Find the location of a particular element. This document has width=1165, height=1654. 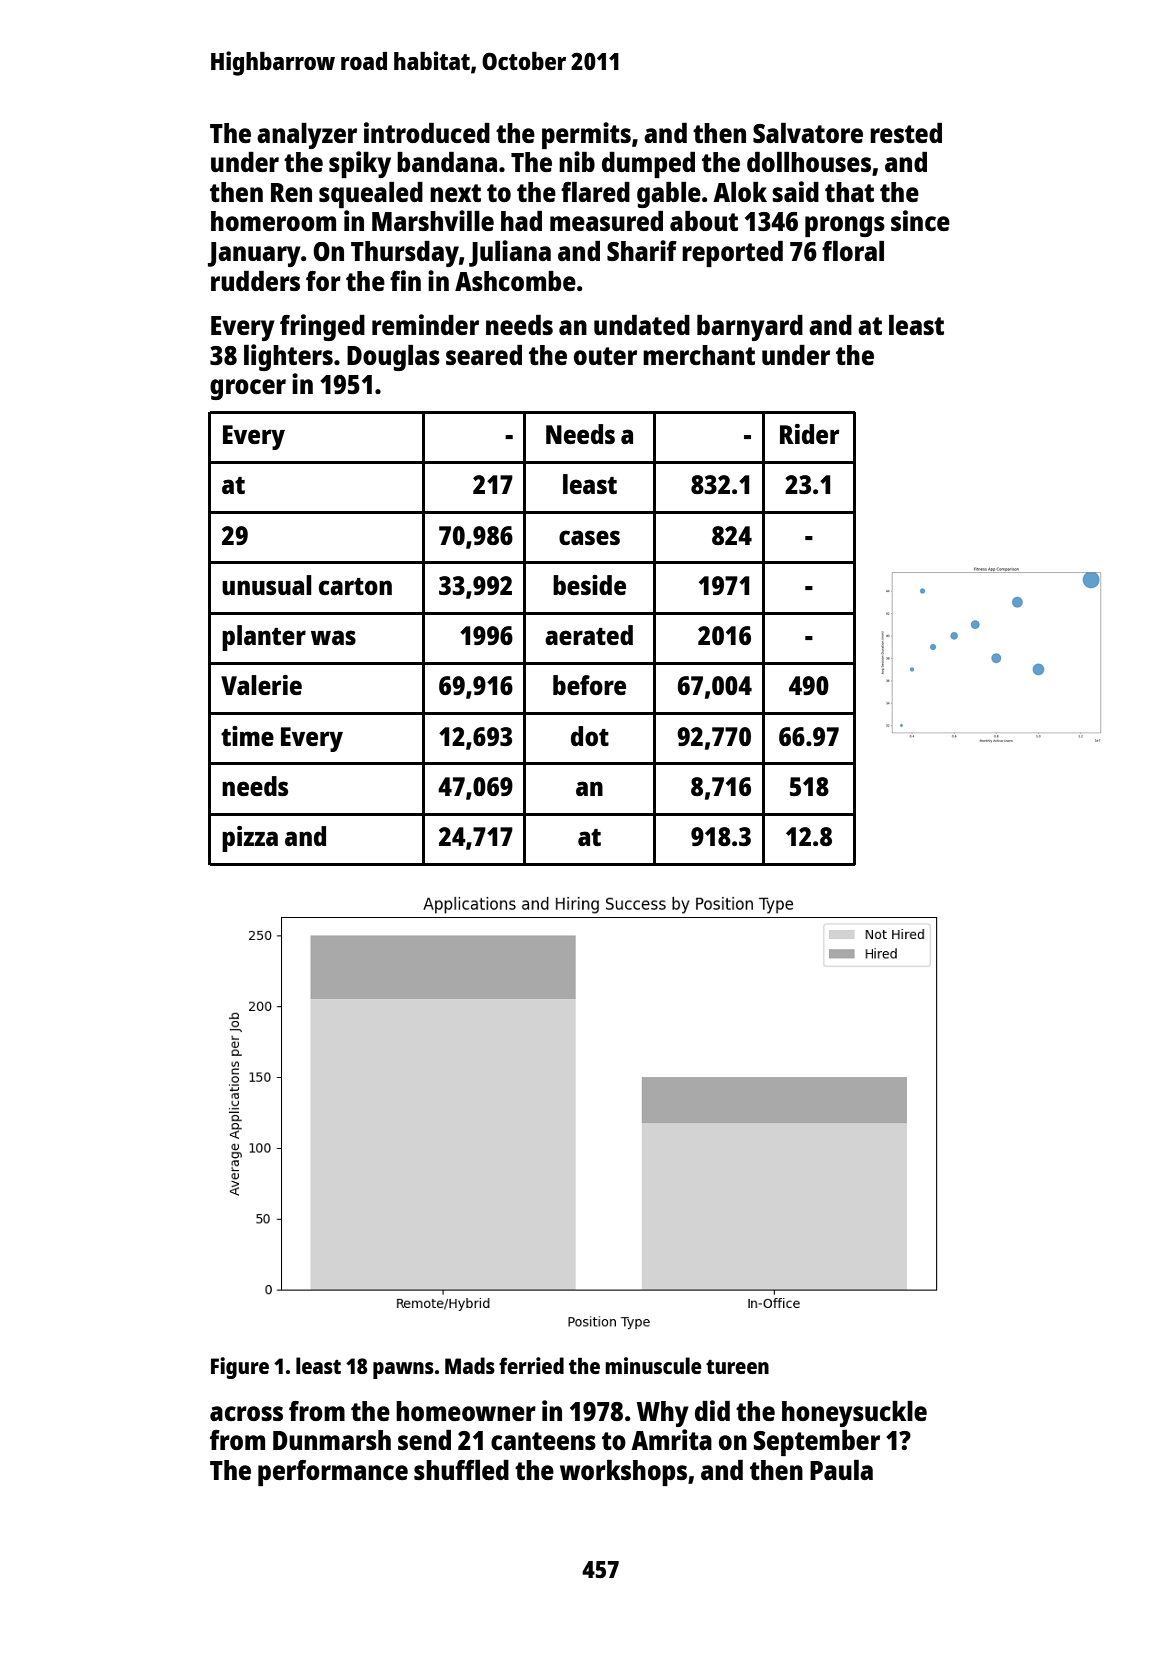

Rider is located at coordinates (809, 434).
